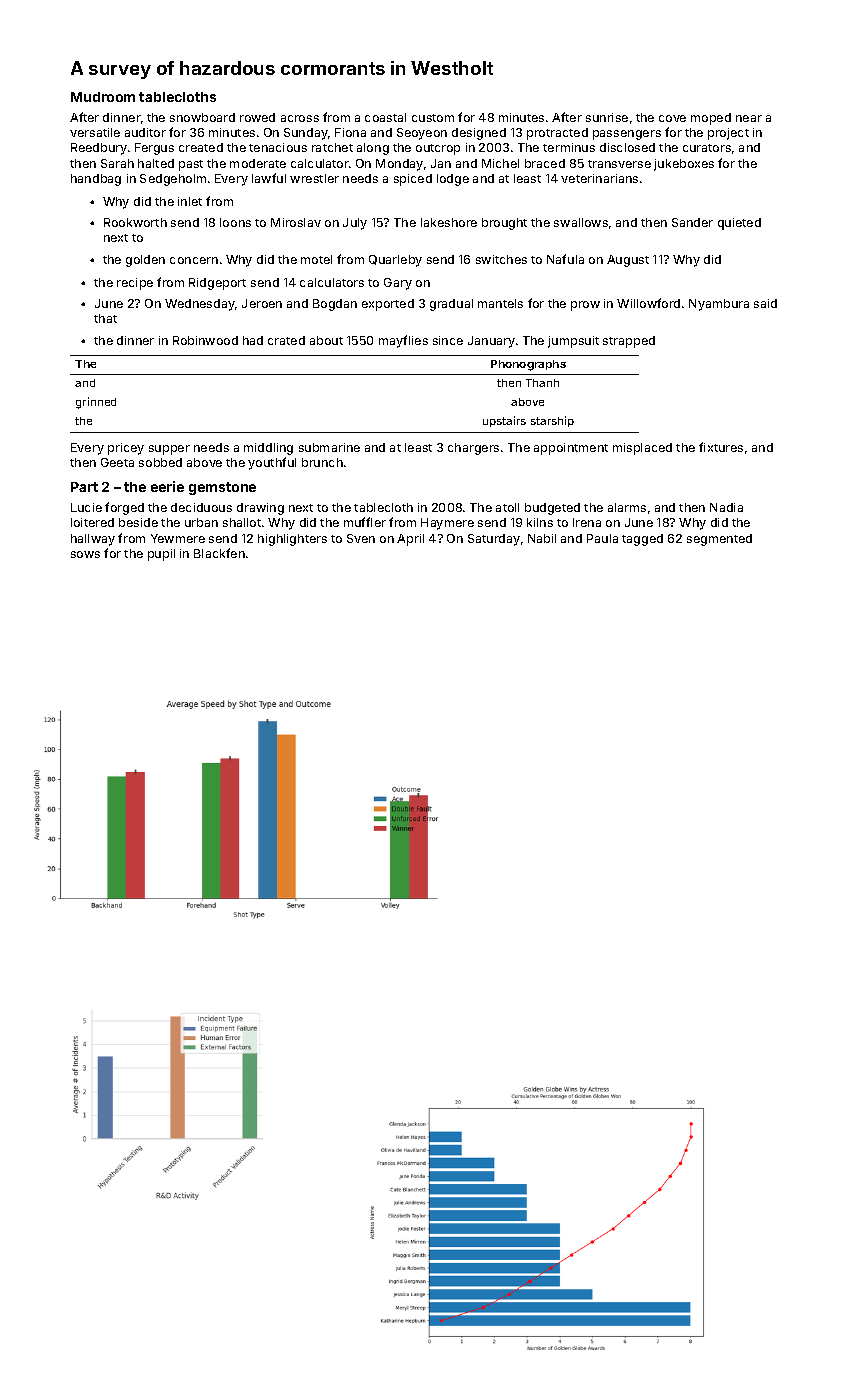 The image size is (849, 1400). What do you see at coordinates (385, 117) in the page?
I see `coastal` at bounding box center [385, 117].
